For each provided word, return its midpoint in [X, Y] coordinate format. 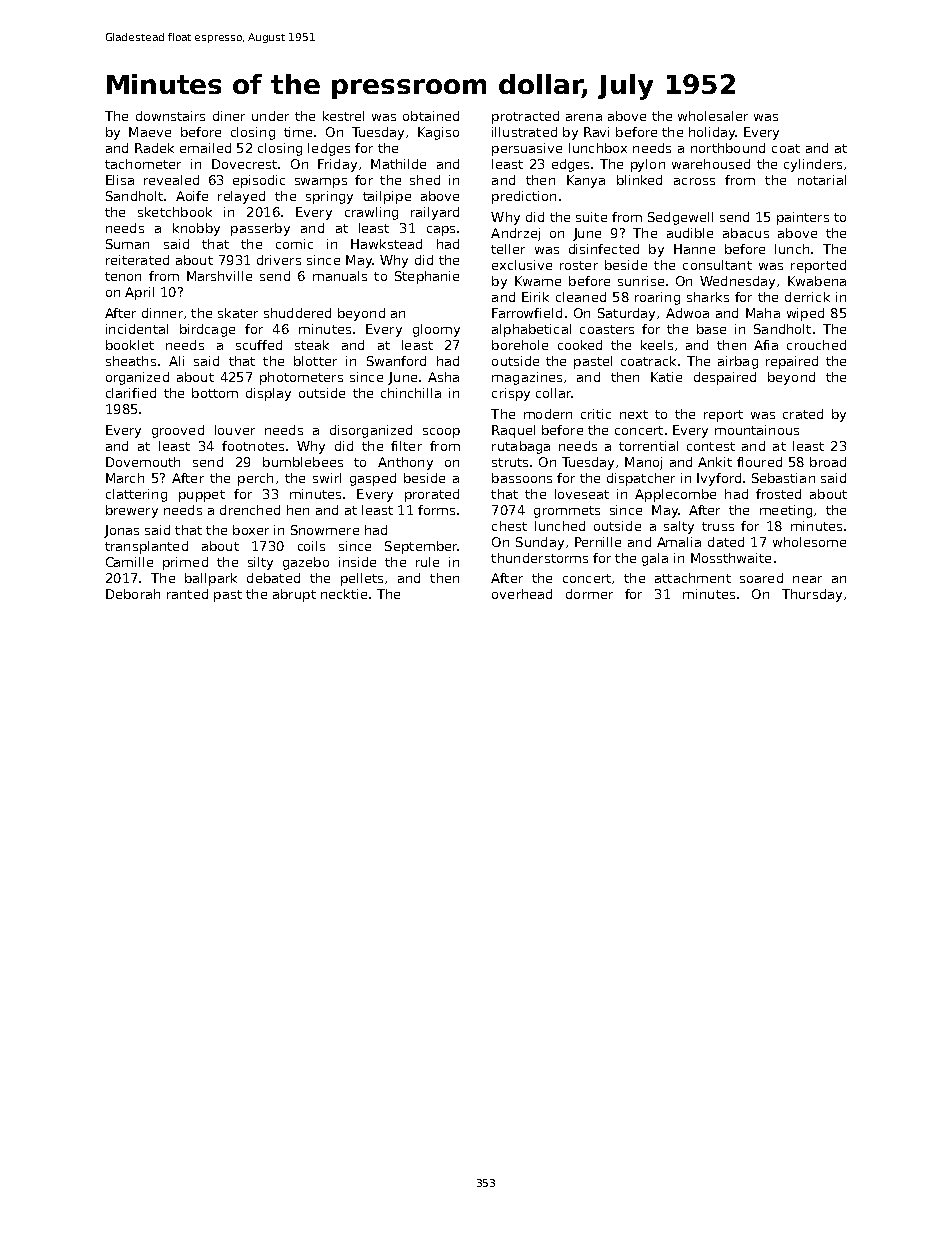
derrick [807, 297]
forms [436, 510]
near [807, 579]
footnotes [253, 446]
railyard [435, 213]
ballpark [211, 579]
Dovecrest [244, 164]
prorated [432, 495]
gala [655, 559]
